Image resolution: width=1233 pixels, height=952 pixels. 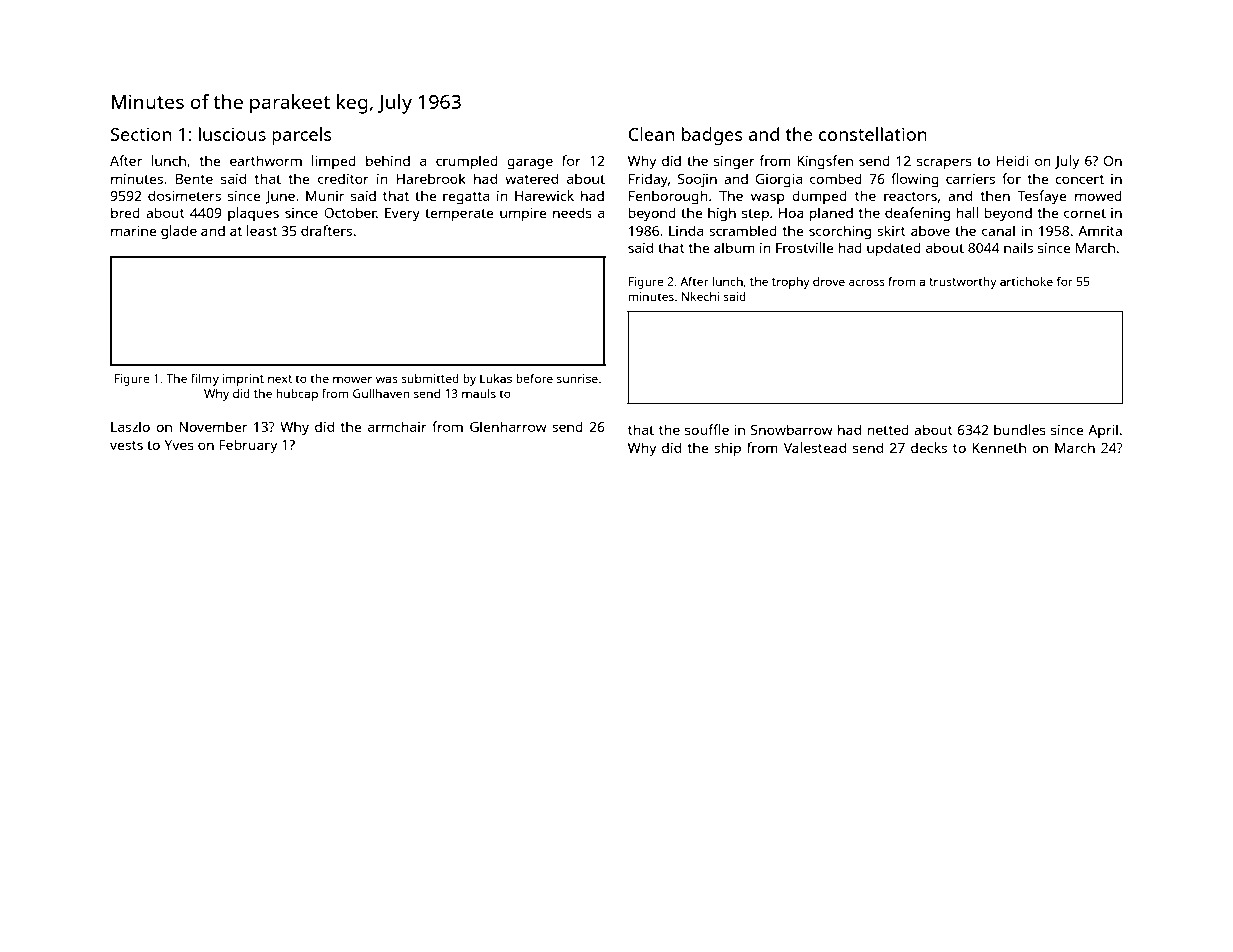 I want to click on February, so click(x=248, y=446).
